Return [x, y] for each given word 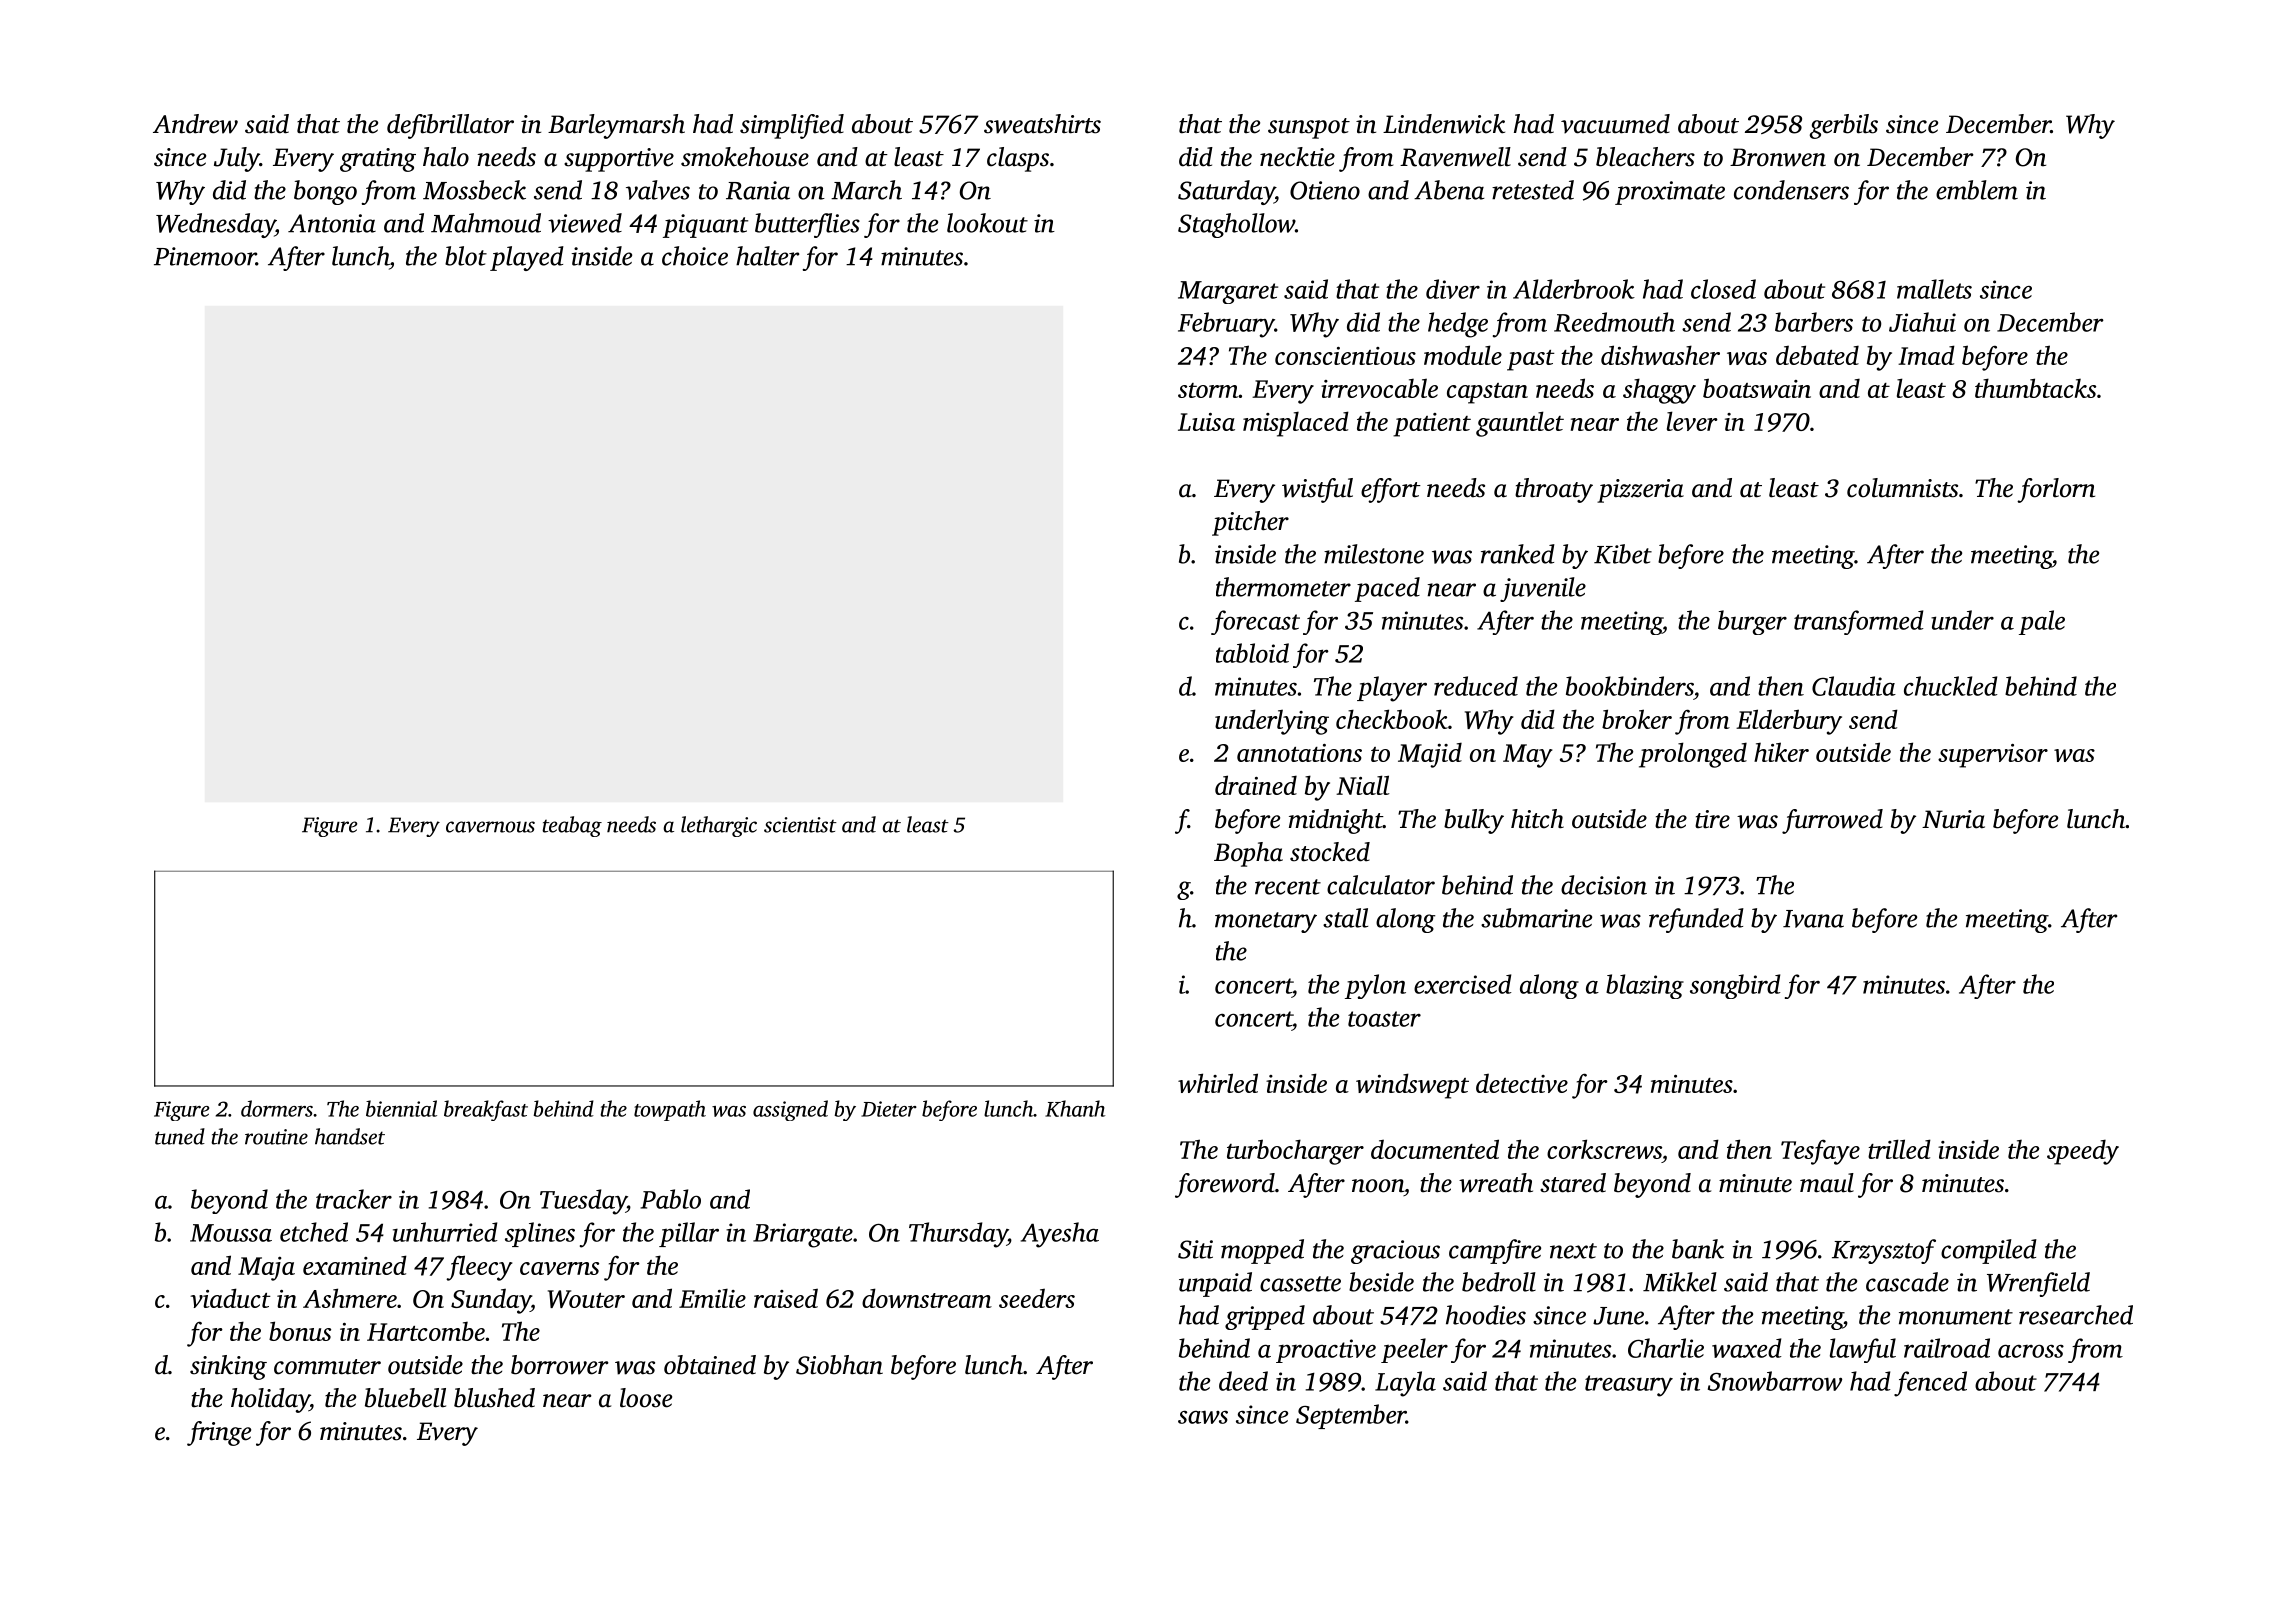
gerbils [1844, 126]
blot [466, 256]
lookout [987, 223]
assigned [790, 1110]
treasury [1629, 1386]
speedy [2083, 1152]
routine [276, 1137]
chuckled [1951, 686]
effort [1391, 490]
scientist [800, 825]
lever [1692, 421]
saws [1203, 1417]
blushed [494, 1398]
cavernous [490, 827]
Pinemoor [205, 256]
